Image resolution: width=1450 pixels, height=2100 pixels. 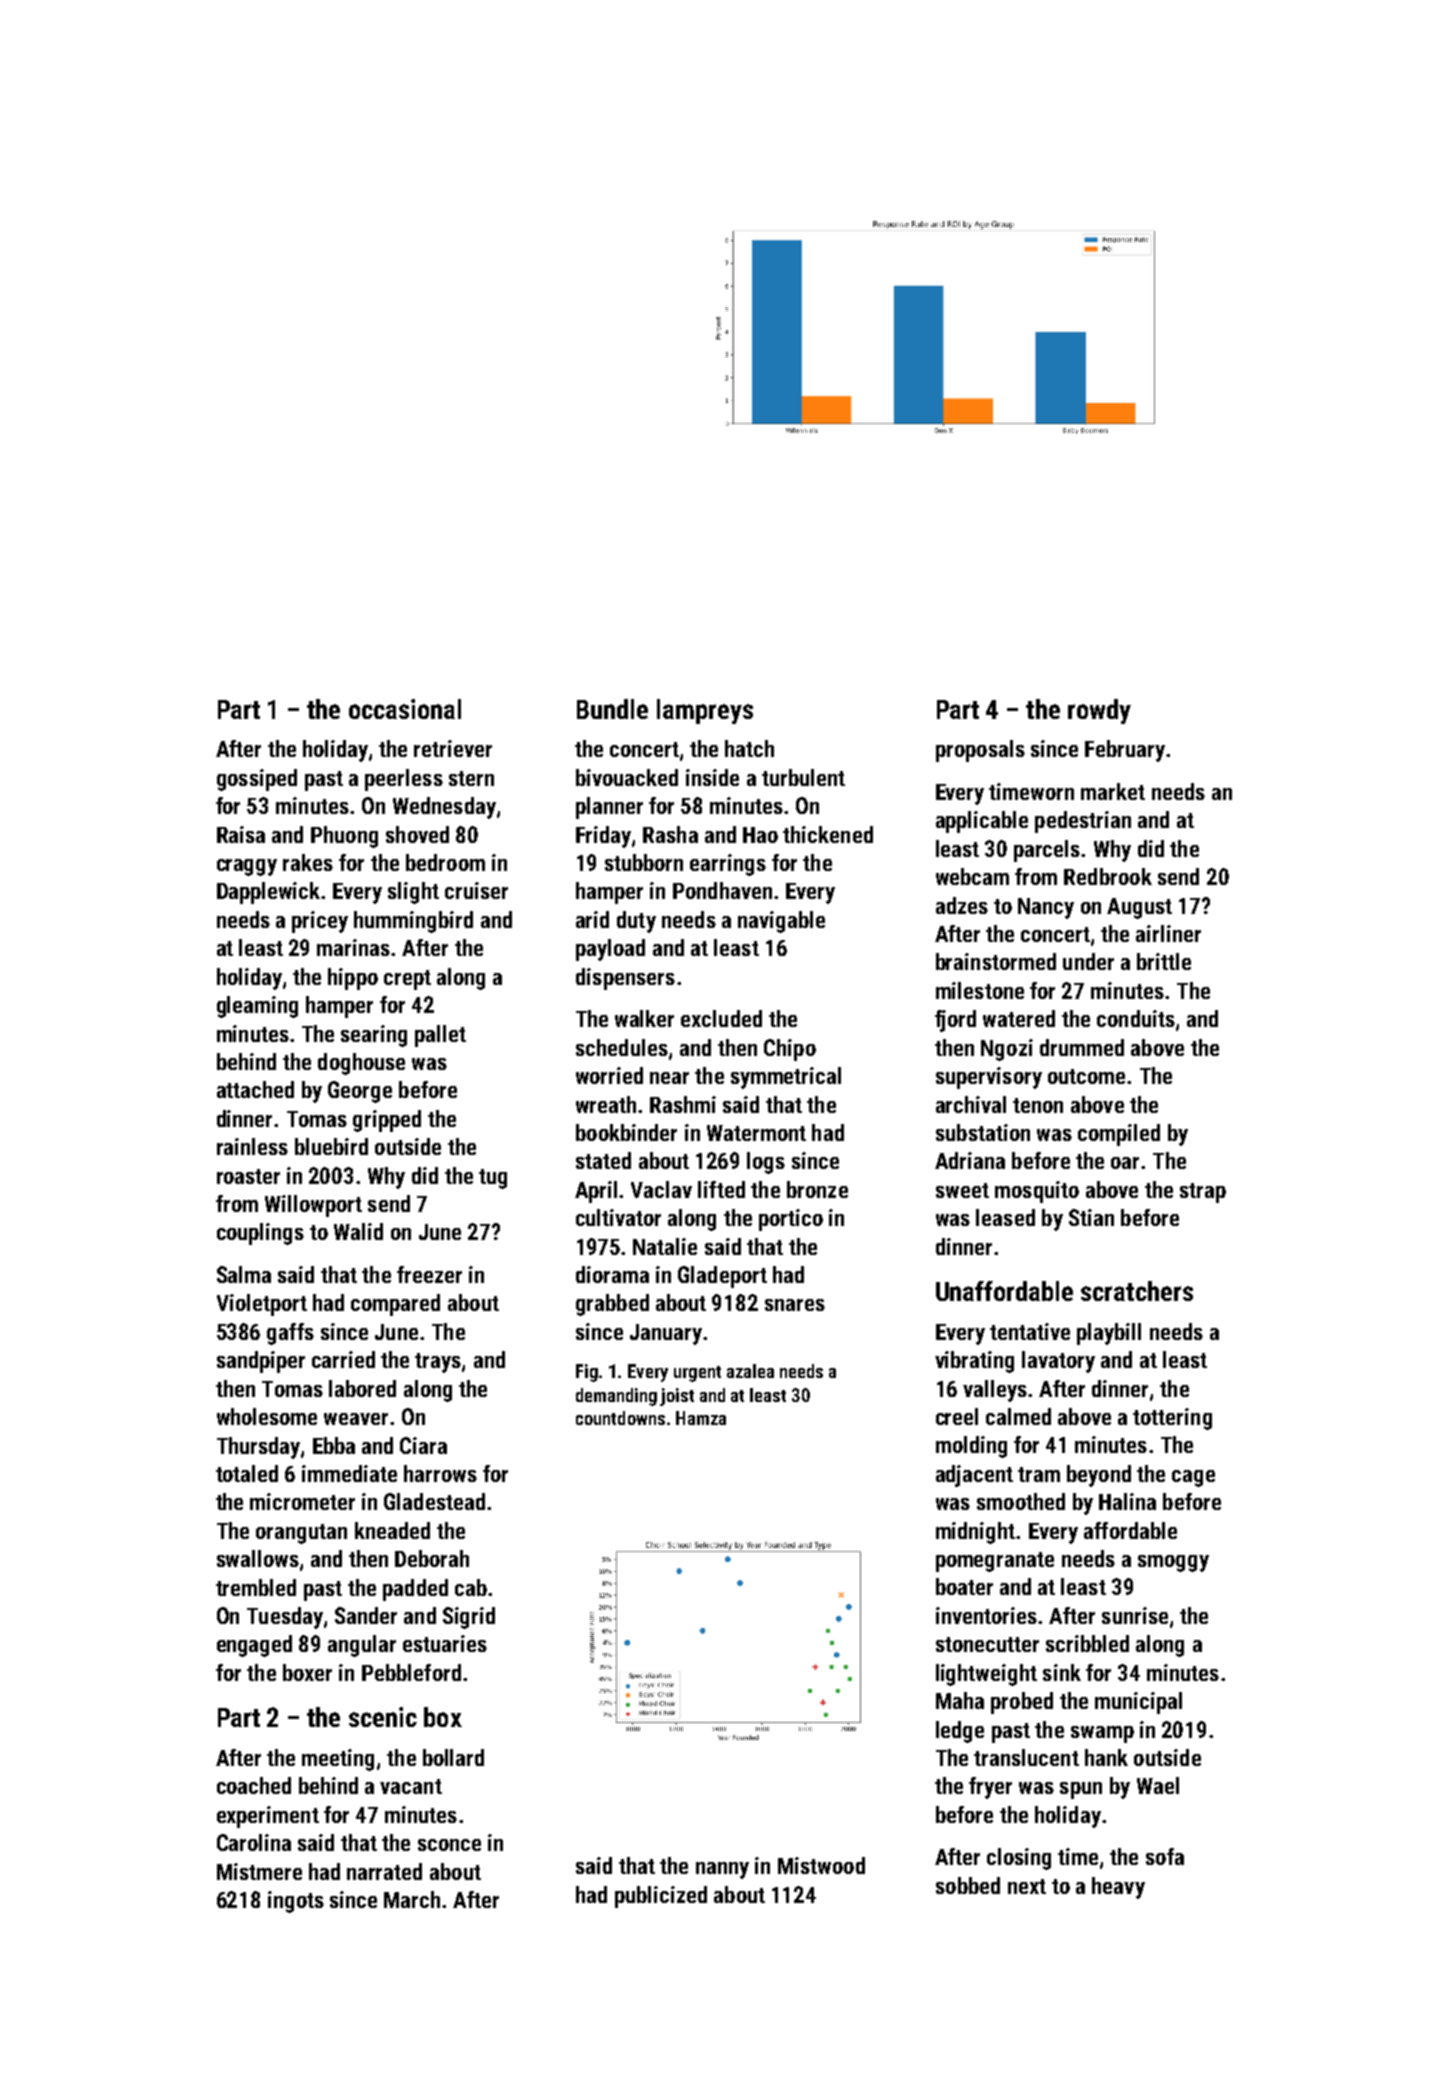 I want to click on publicized, so click(x=661, y=1897).
